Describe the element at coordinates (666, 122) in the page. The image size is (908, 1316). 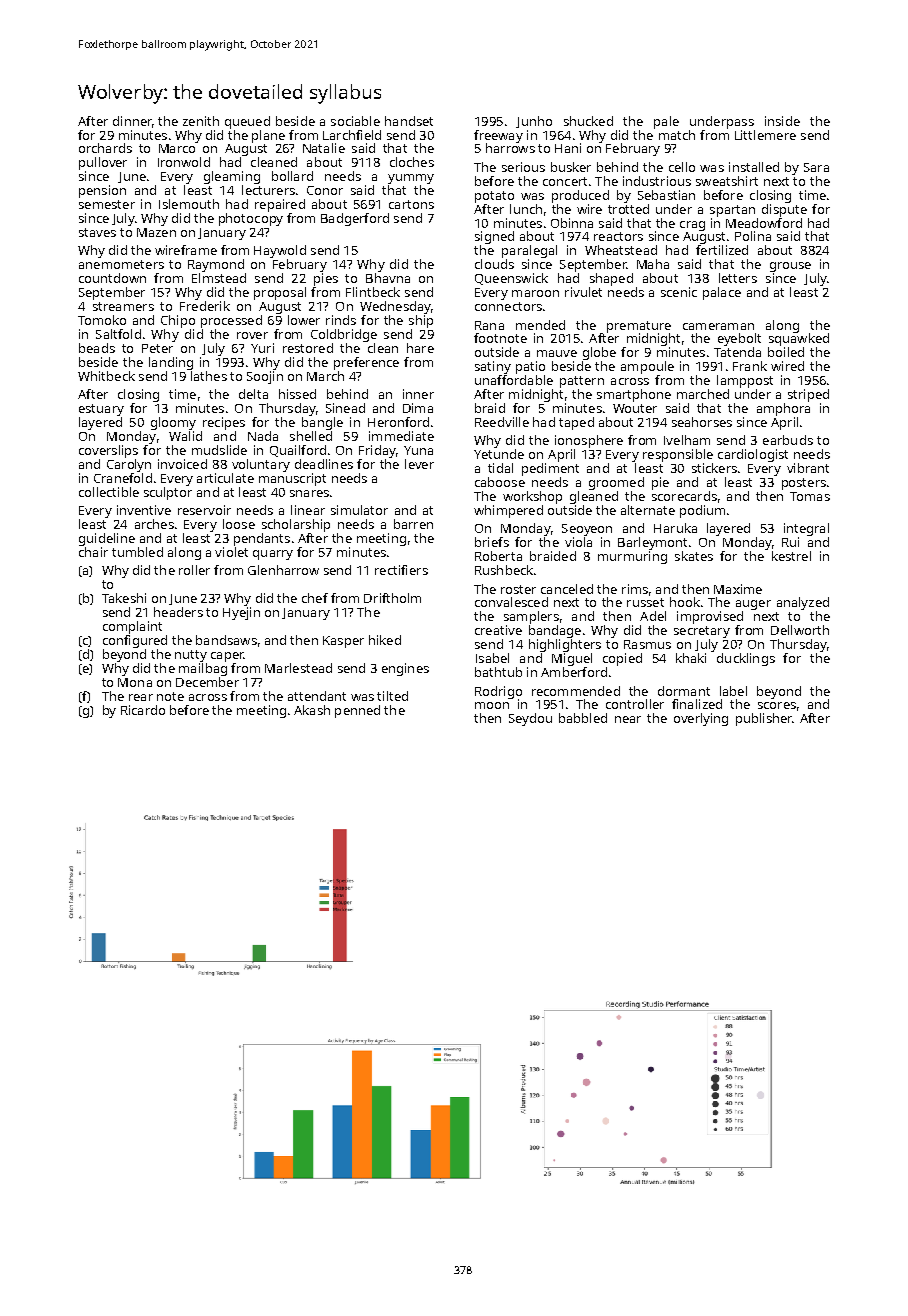
I see `pale` at that location.
